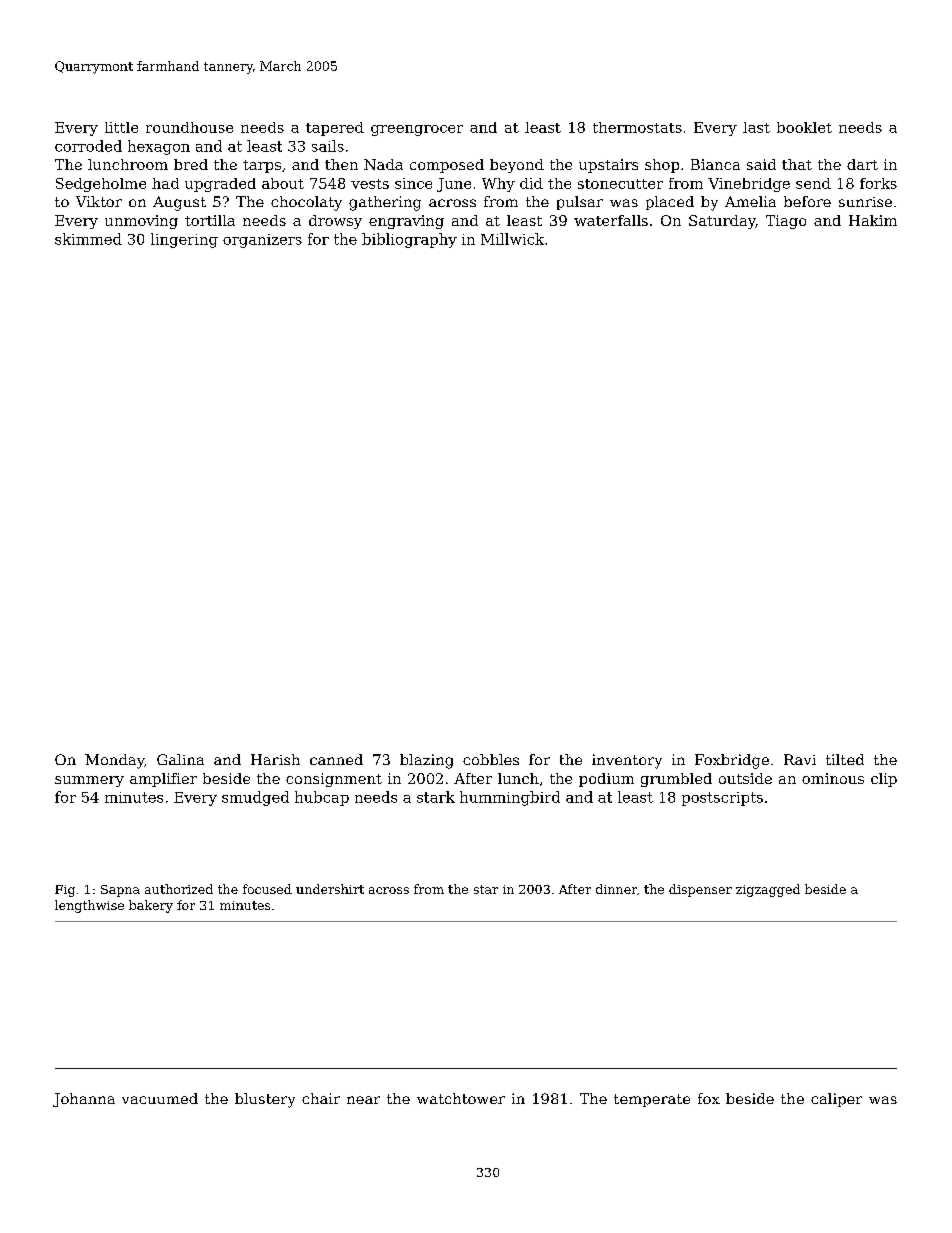 This page has height=1233, width=952. What do you see at coordinates (722, 799) in the page?
I see `postscripts` at bounding box center [722, 799].
